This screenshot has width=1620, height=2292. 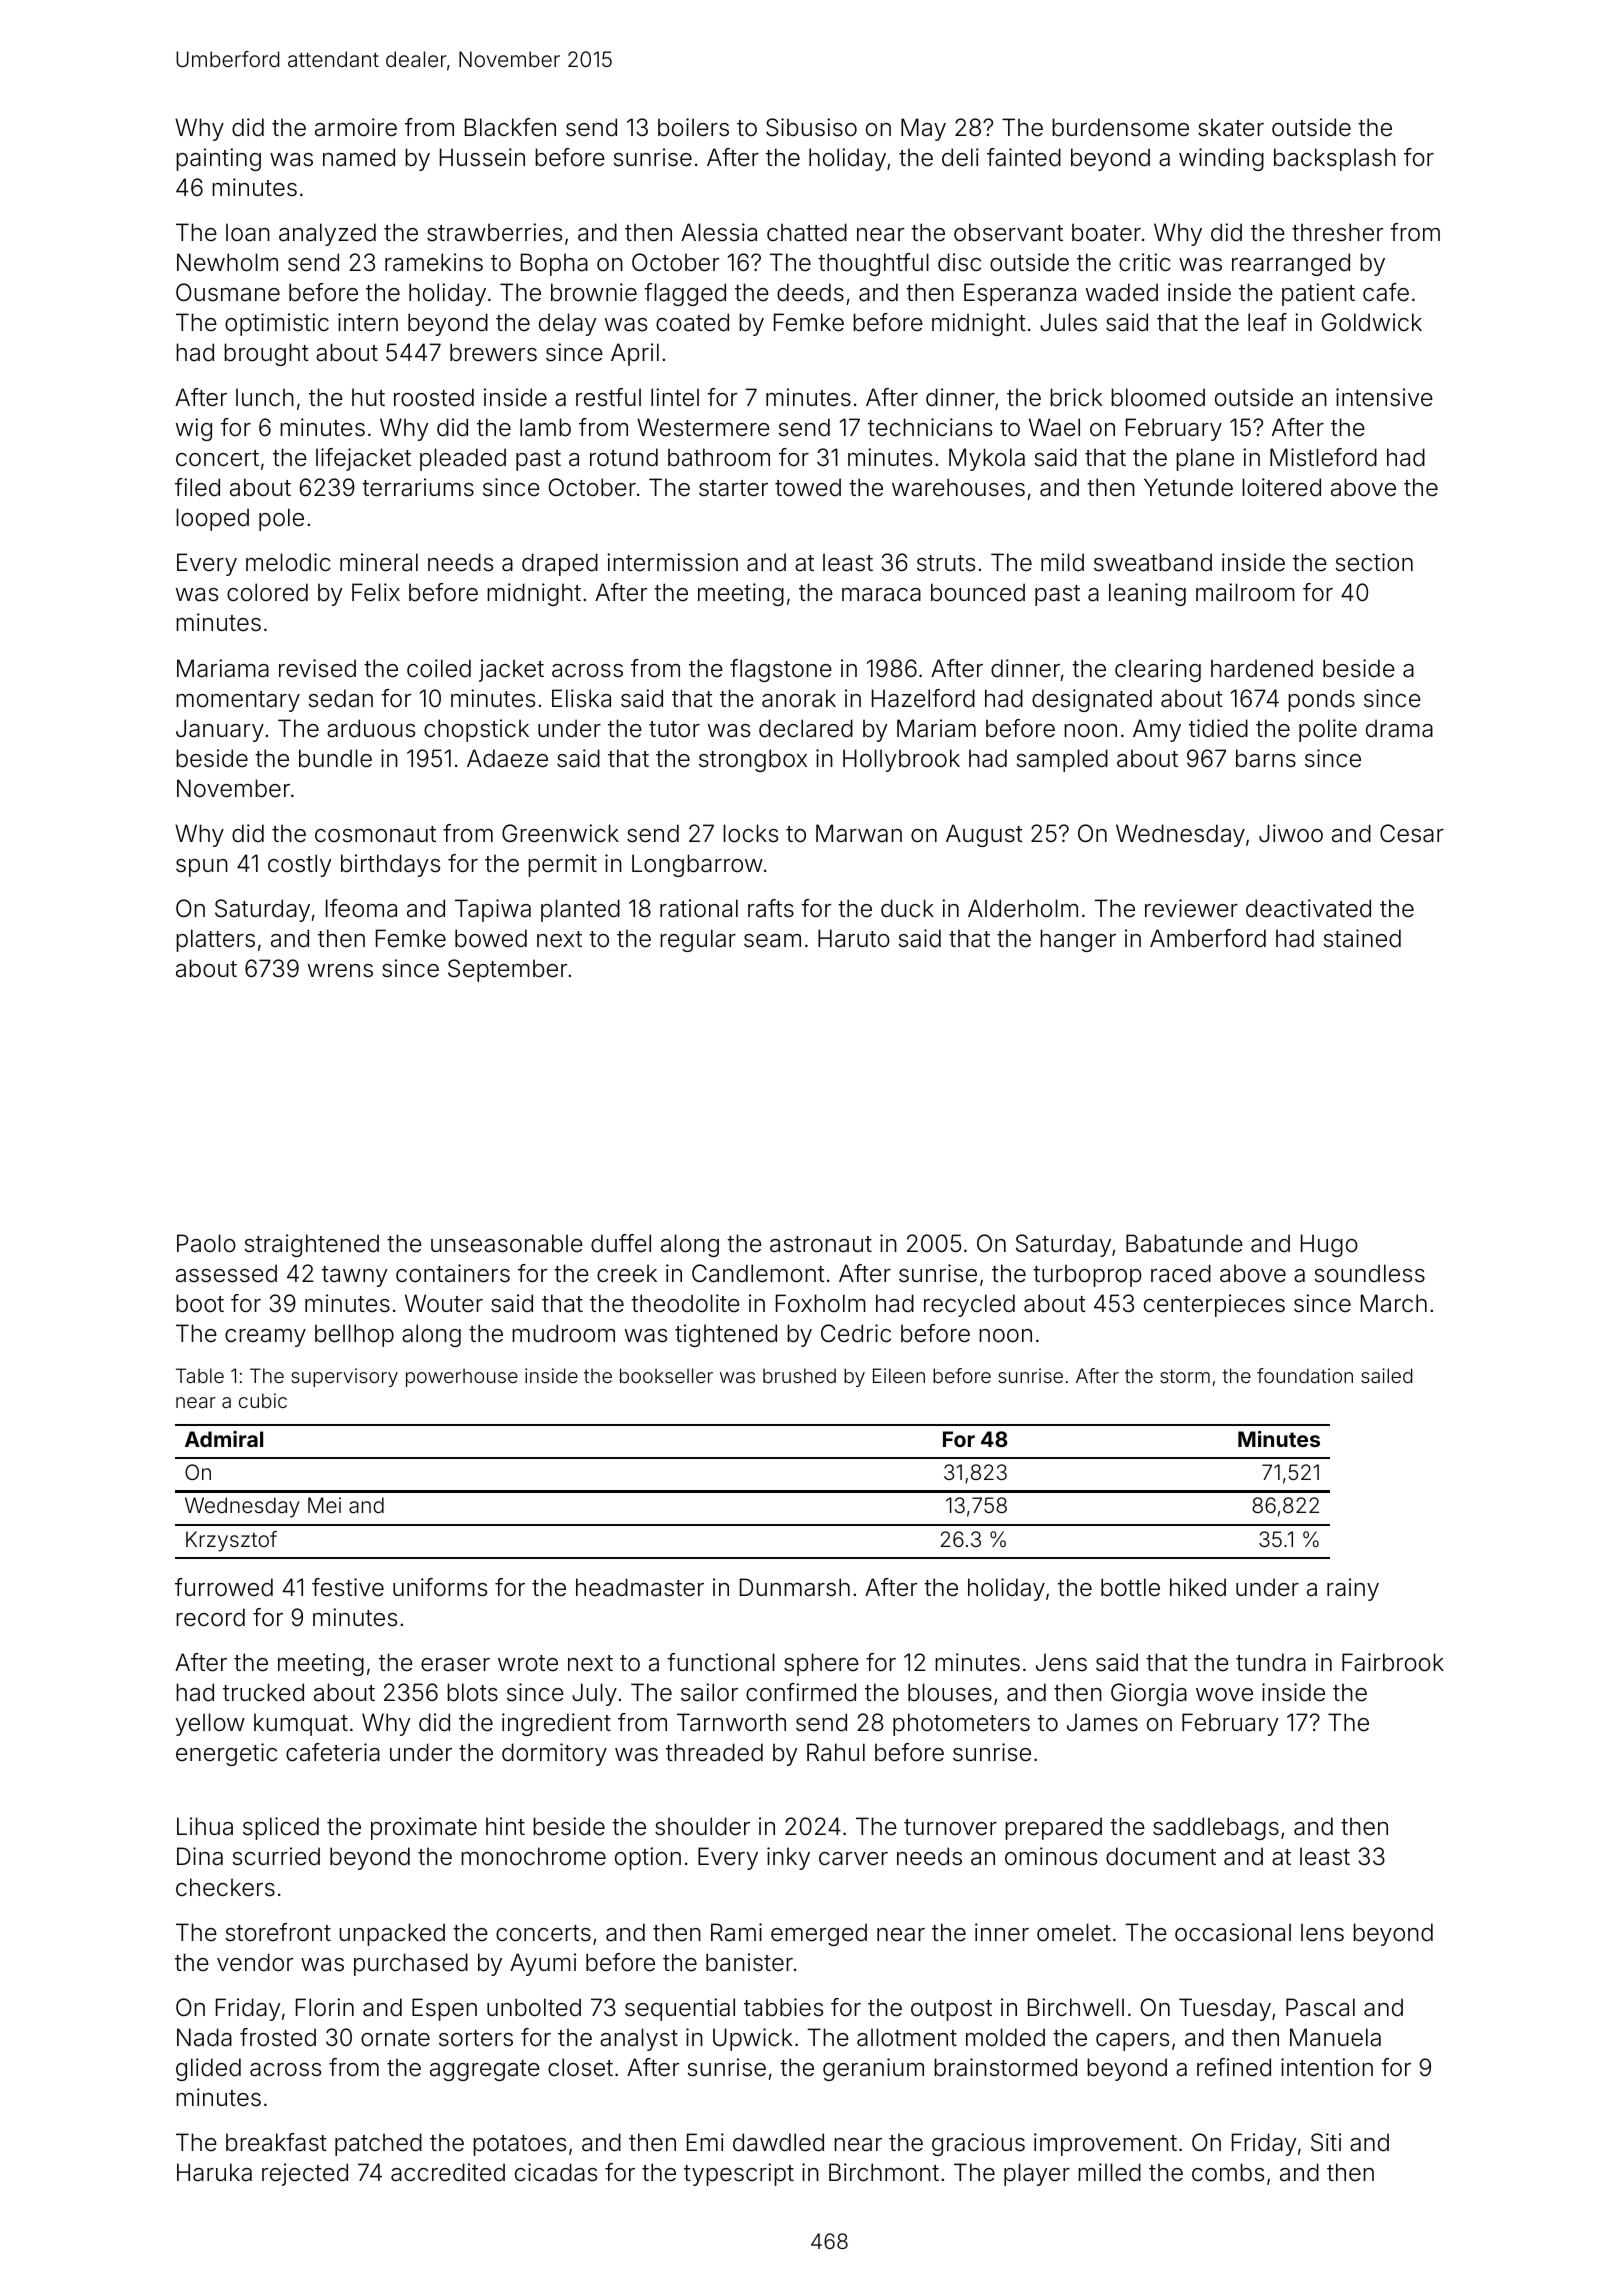 What do you see at coordinates (1109, 2172) in the screenshot?
I see `milled` at bounding box center [1109, 2172].
